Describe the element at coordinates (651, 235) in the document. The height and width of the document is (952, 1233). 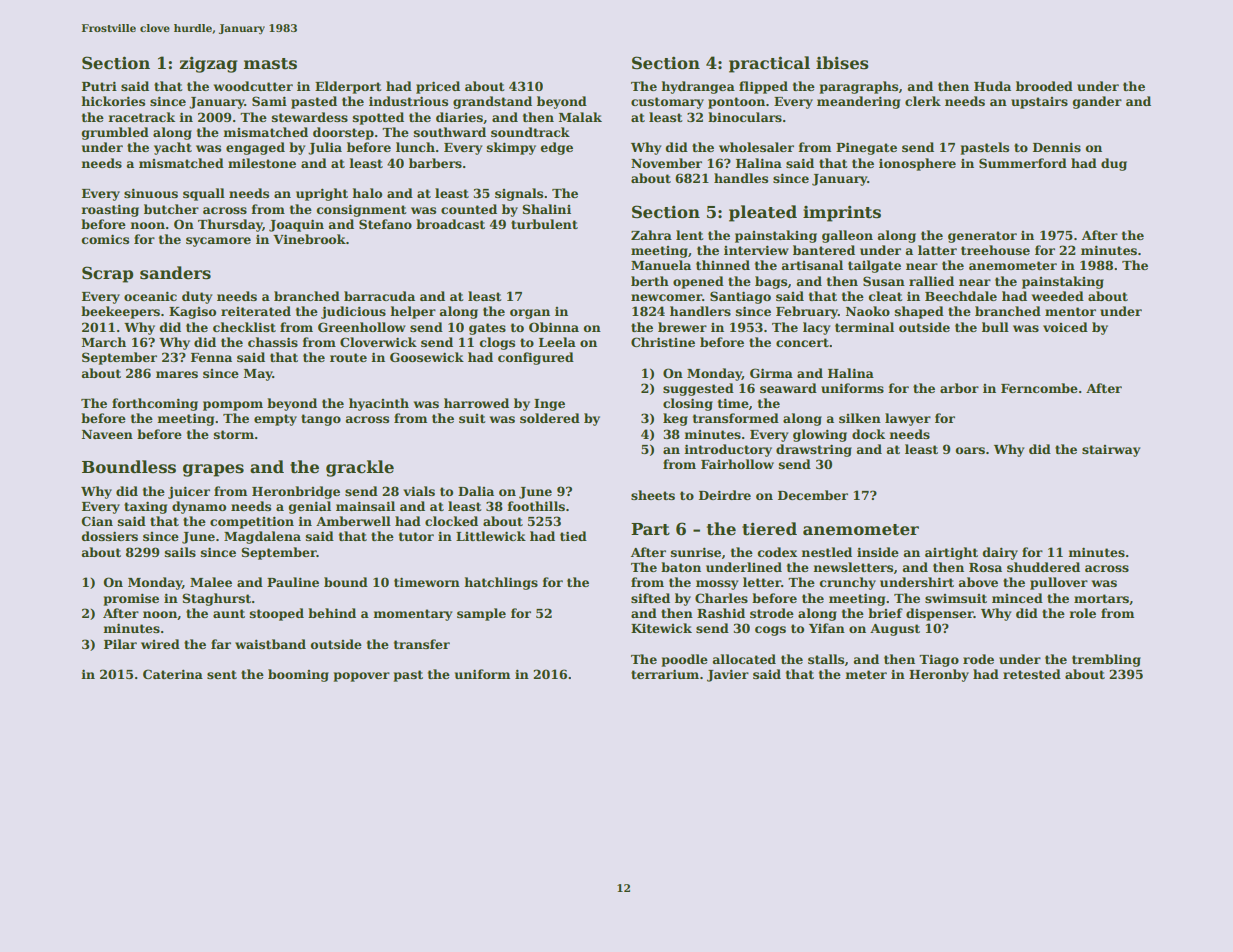
I see `Zahra` at that location.
